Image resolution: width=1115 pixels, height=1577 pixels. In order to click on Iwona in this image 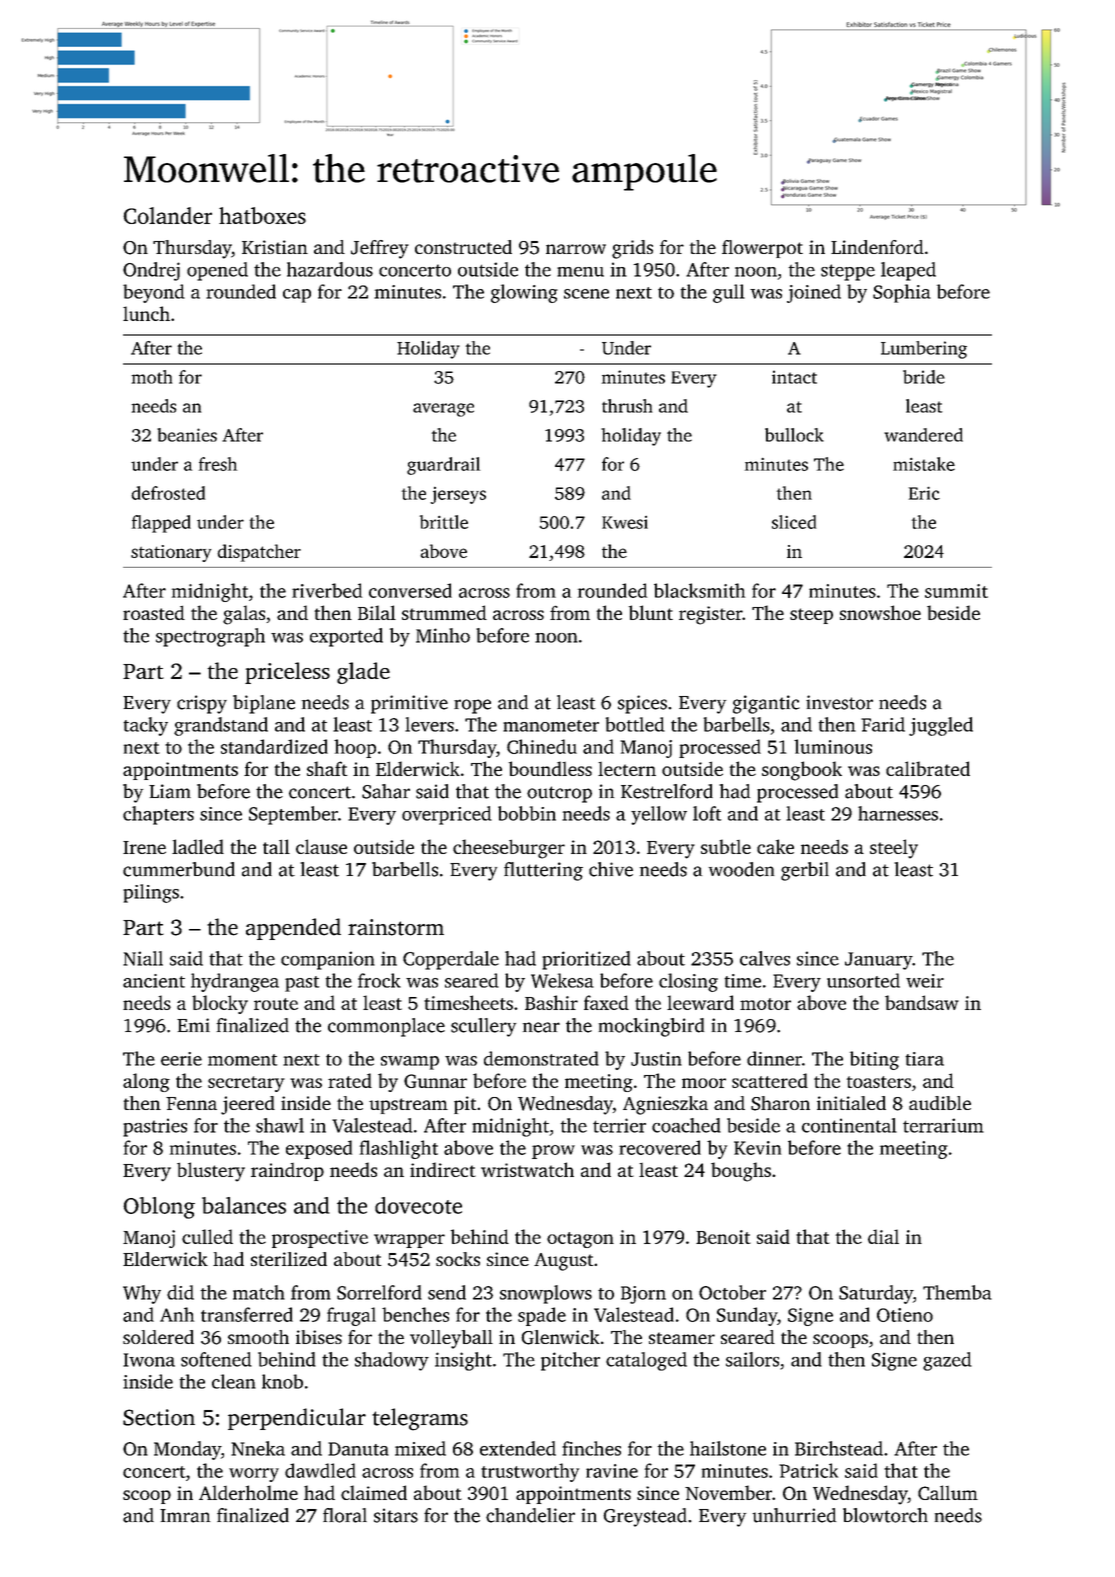, I will do `click(149, 1360)`.
